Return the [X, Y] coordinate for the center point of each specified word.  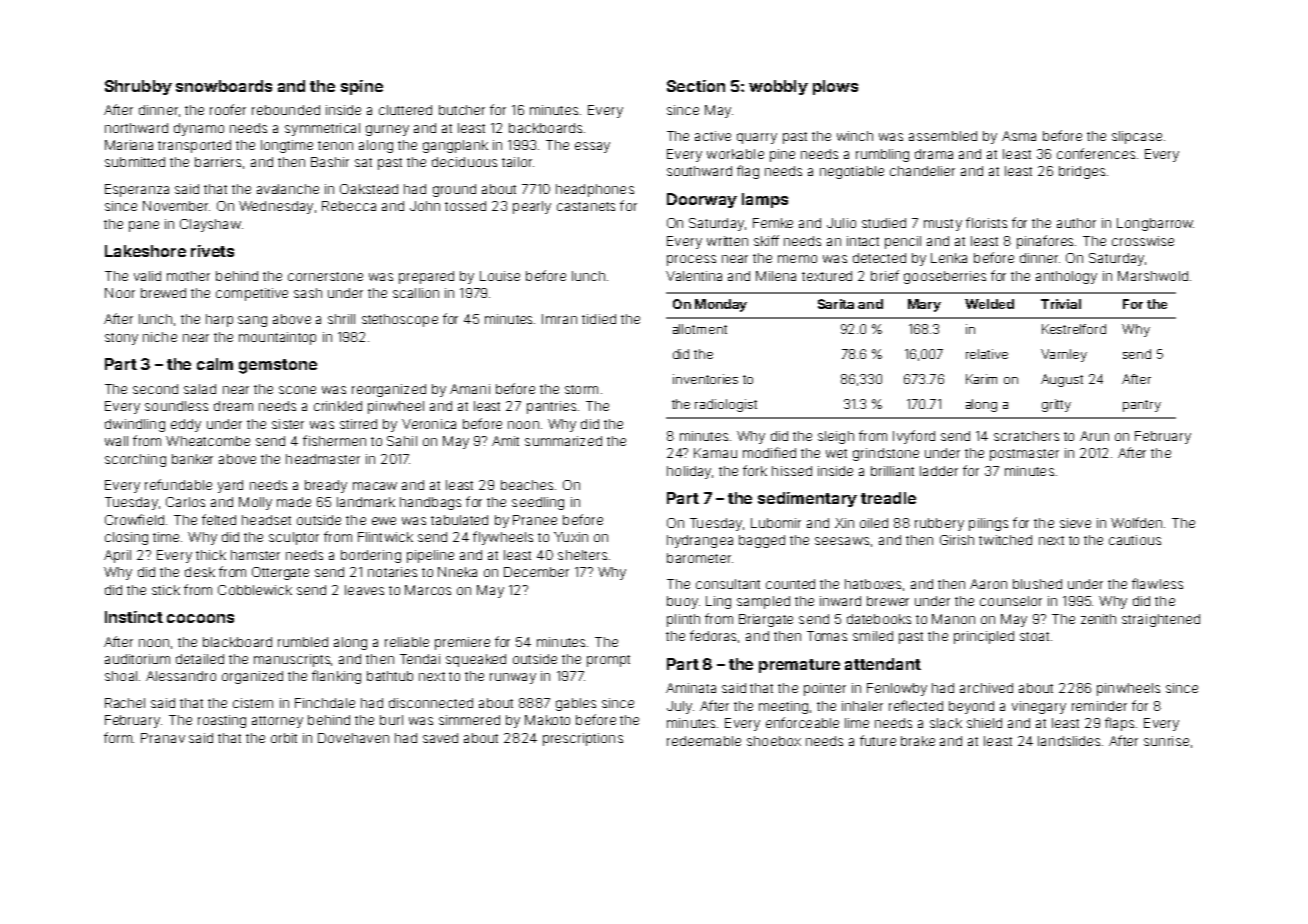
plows [835, 87]
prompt [608, 661]
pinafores [1045, 242]
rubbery [939, 524]
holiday [689, 472]
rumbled [303, 642]
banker [192, 459]
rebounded [286, 110]
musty [943, 225]
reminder [1099, 706]
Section [696, 86]
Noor [120, 293]
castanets [586, 206]
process [691, 260]
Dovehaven [353, 738]
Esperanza [137, 190]
